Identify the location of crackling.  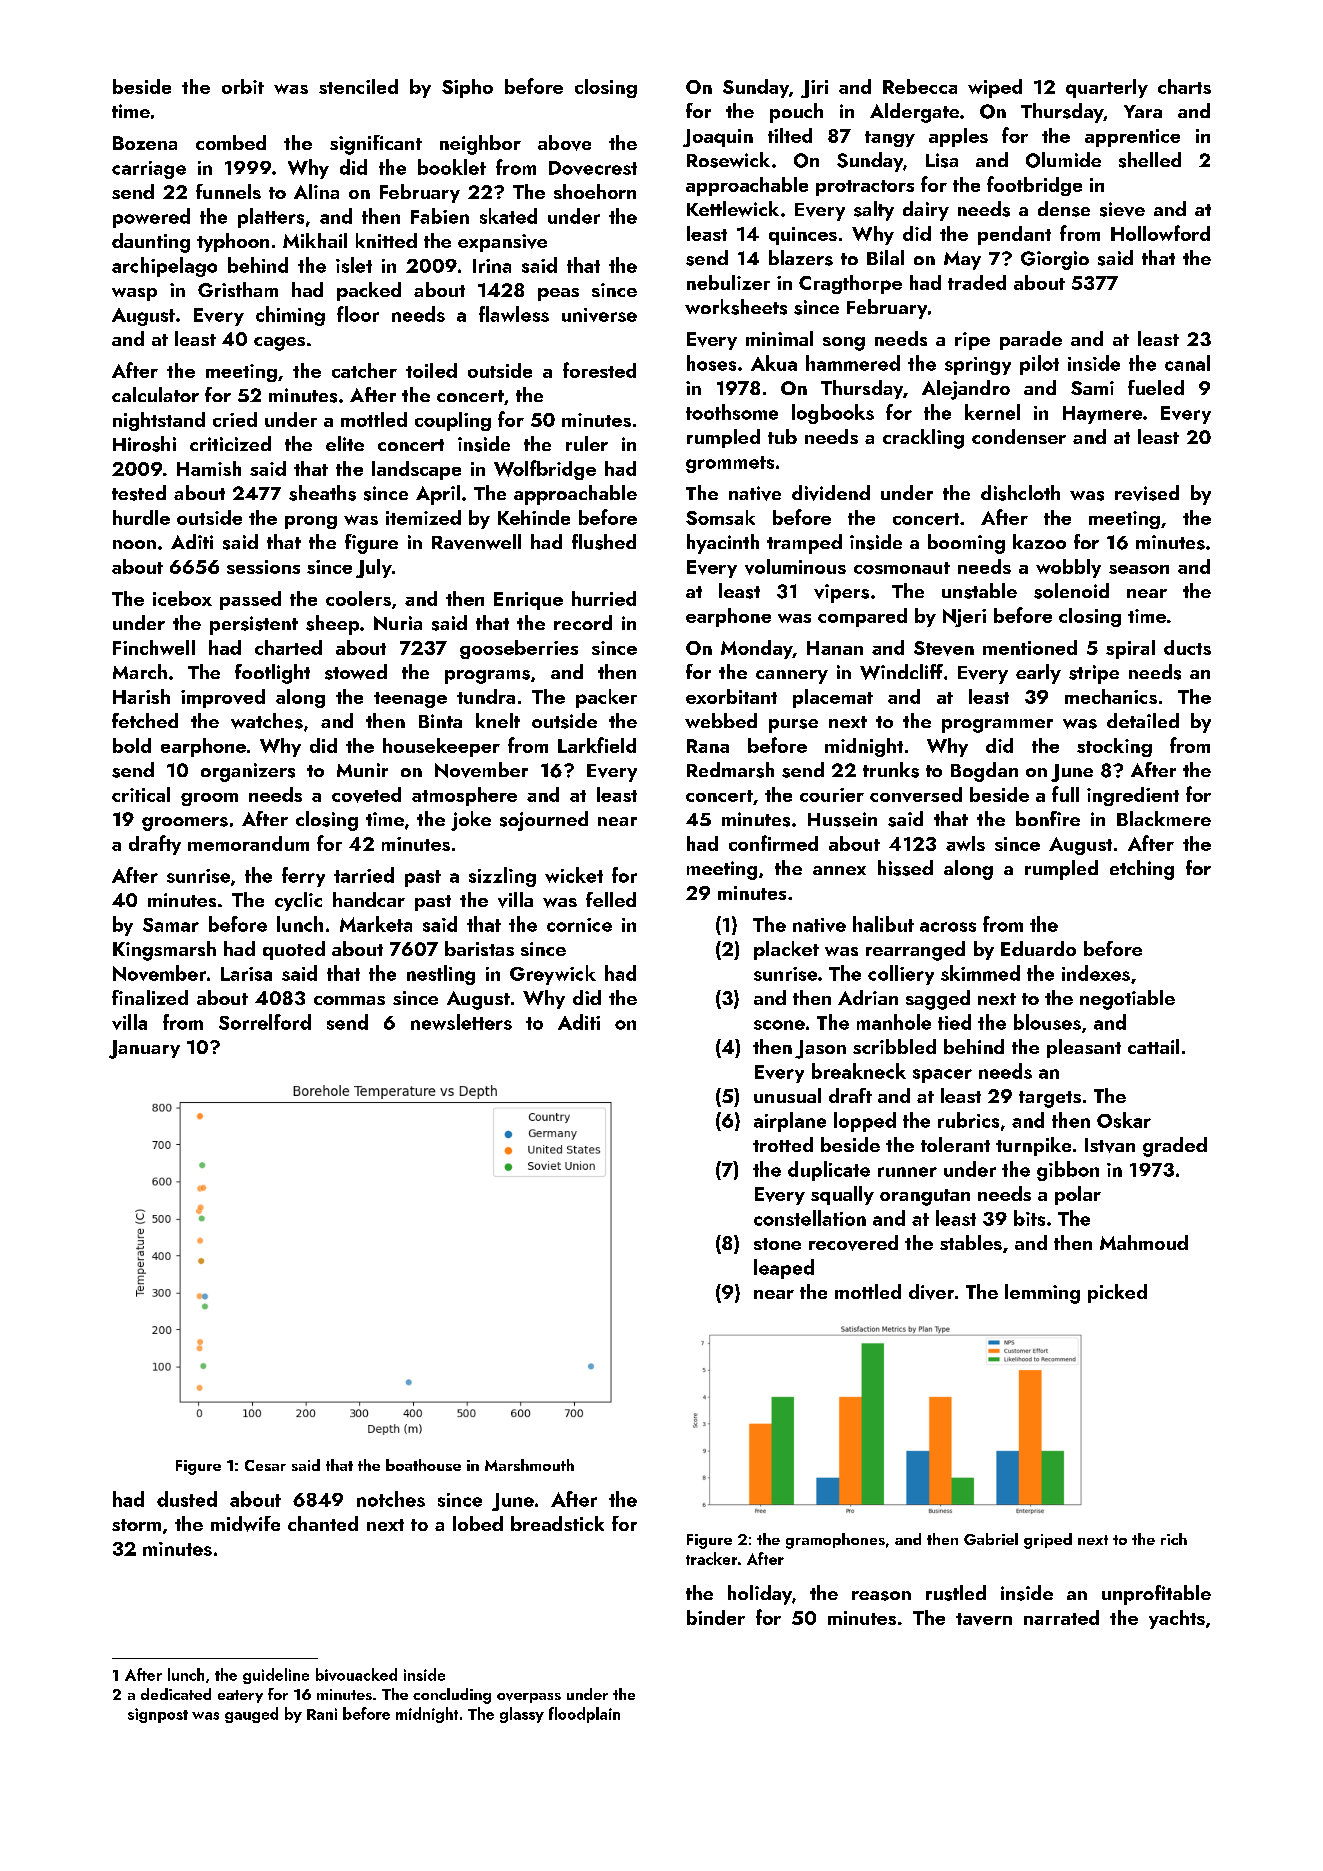
(923, 439).
